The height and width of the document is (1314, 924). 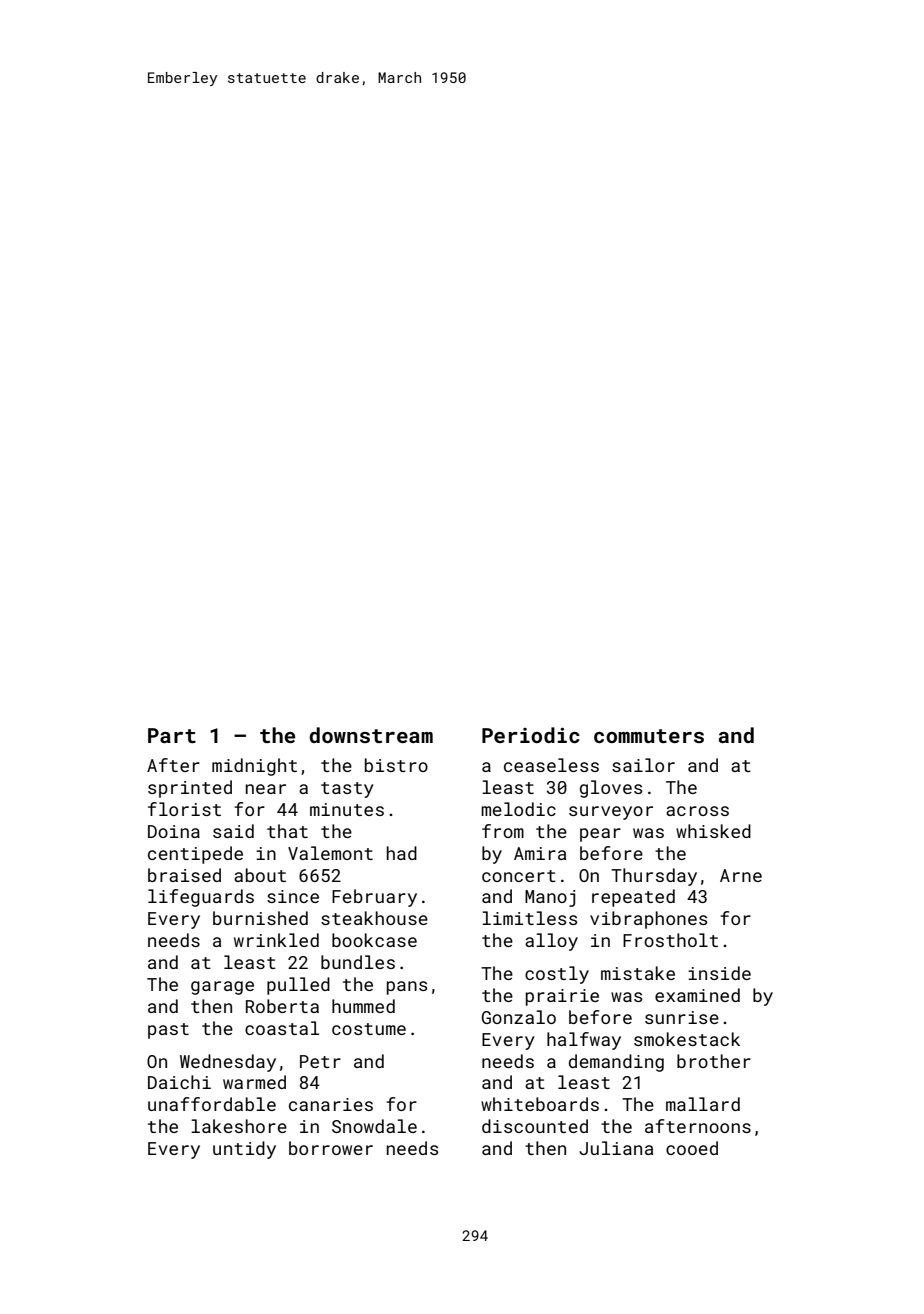 I want to click on Juliana, so click(x=616, y=1148).
